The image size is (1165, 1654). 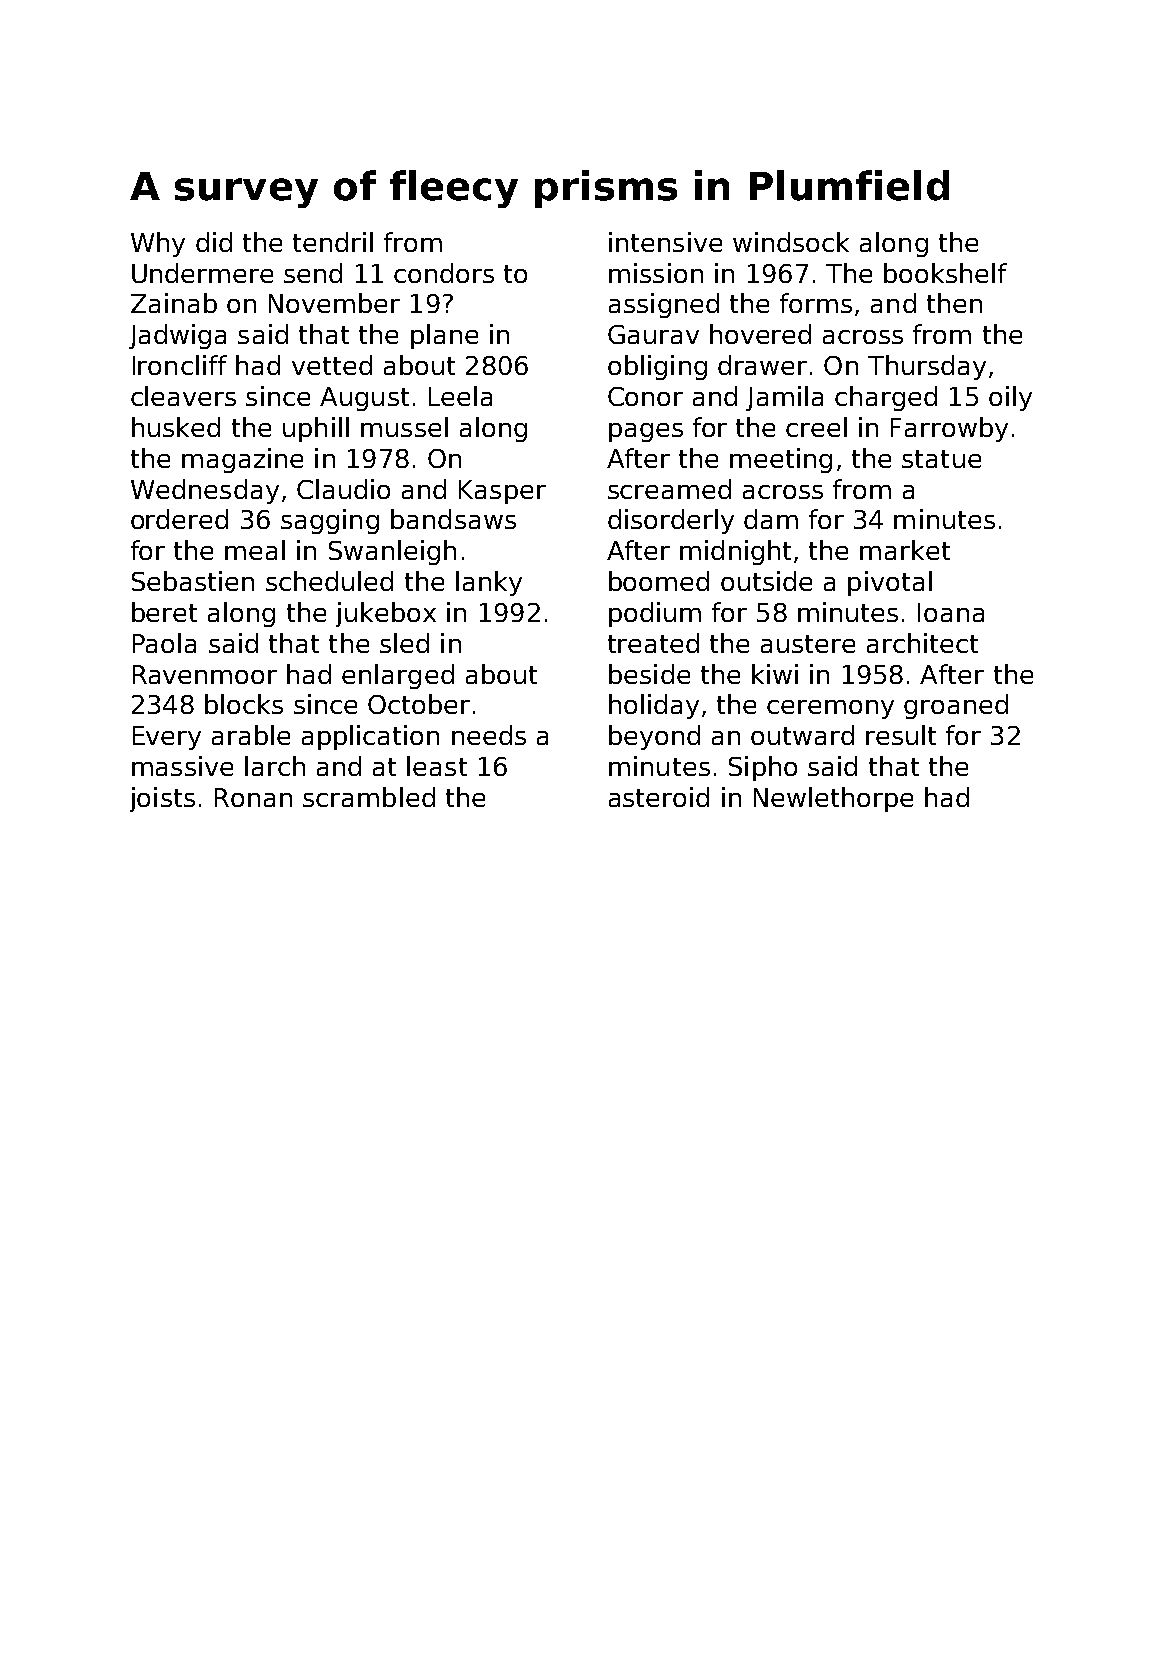 I want to click on intensive, so click(x=665, y=242).
